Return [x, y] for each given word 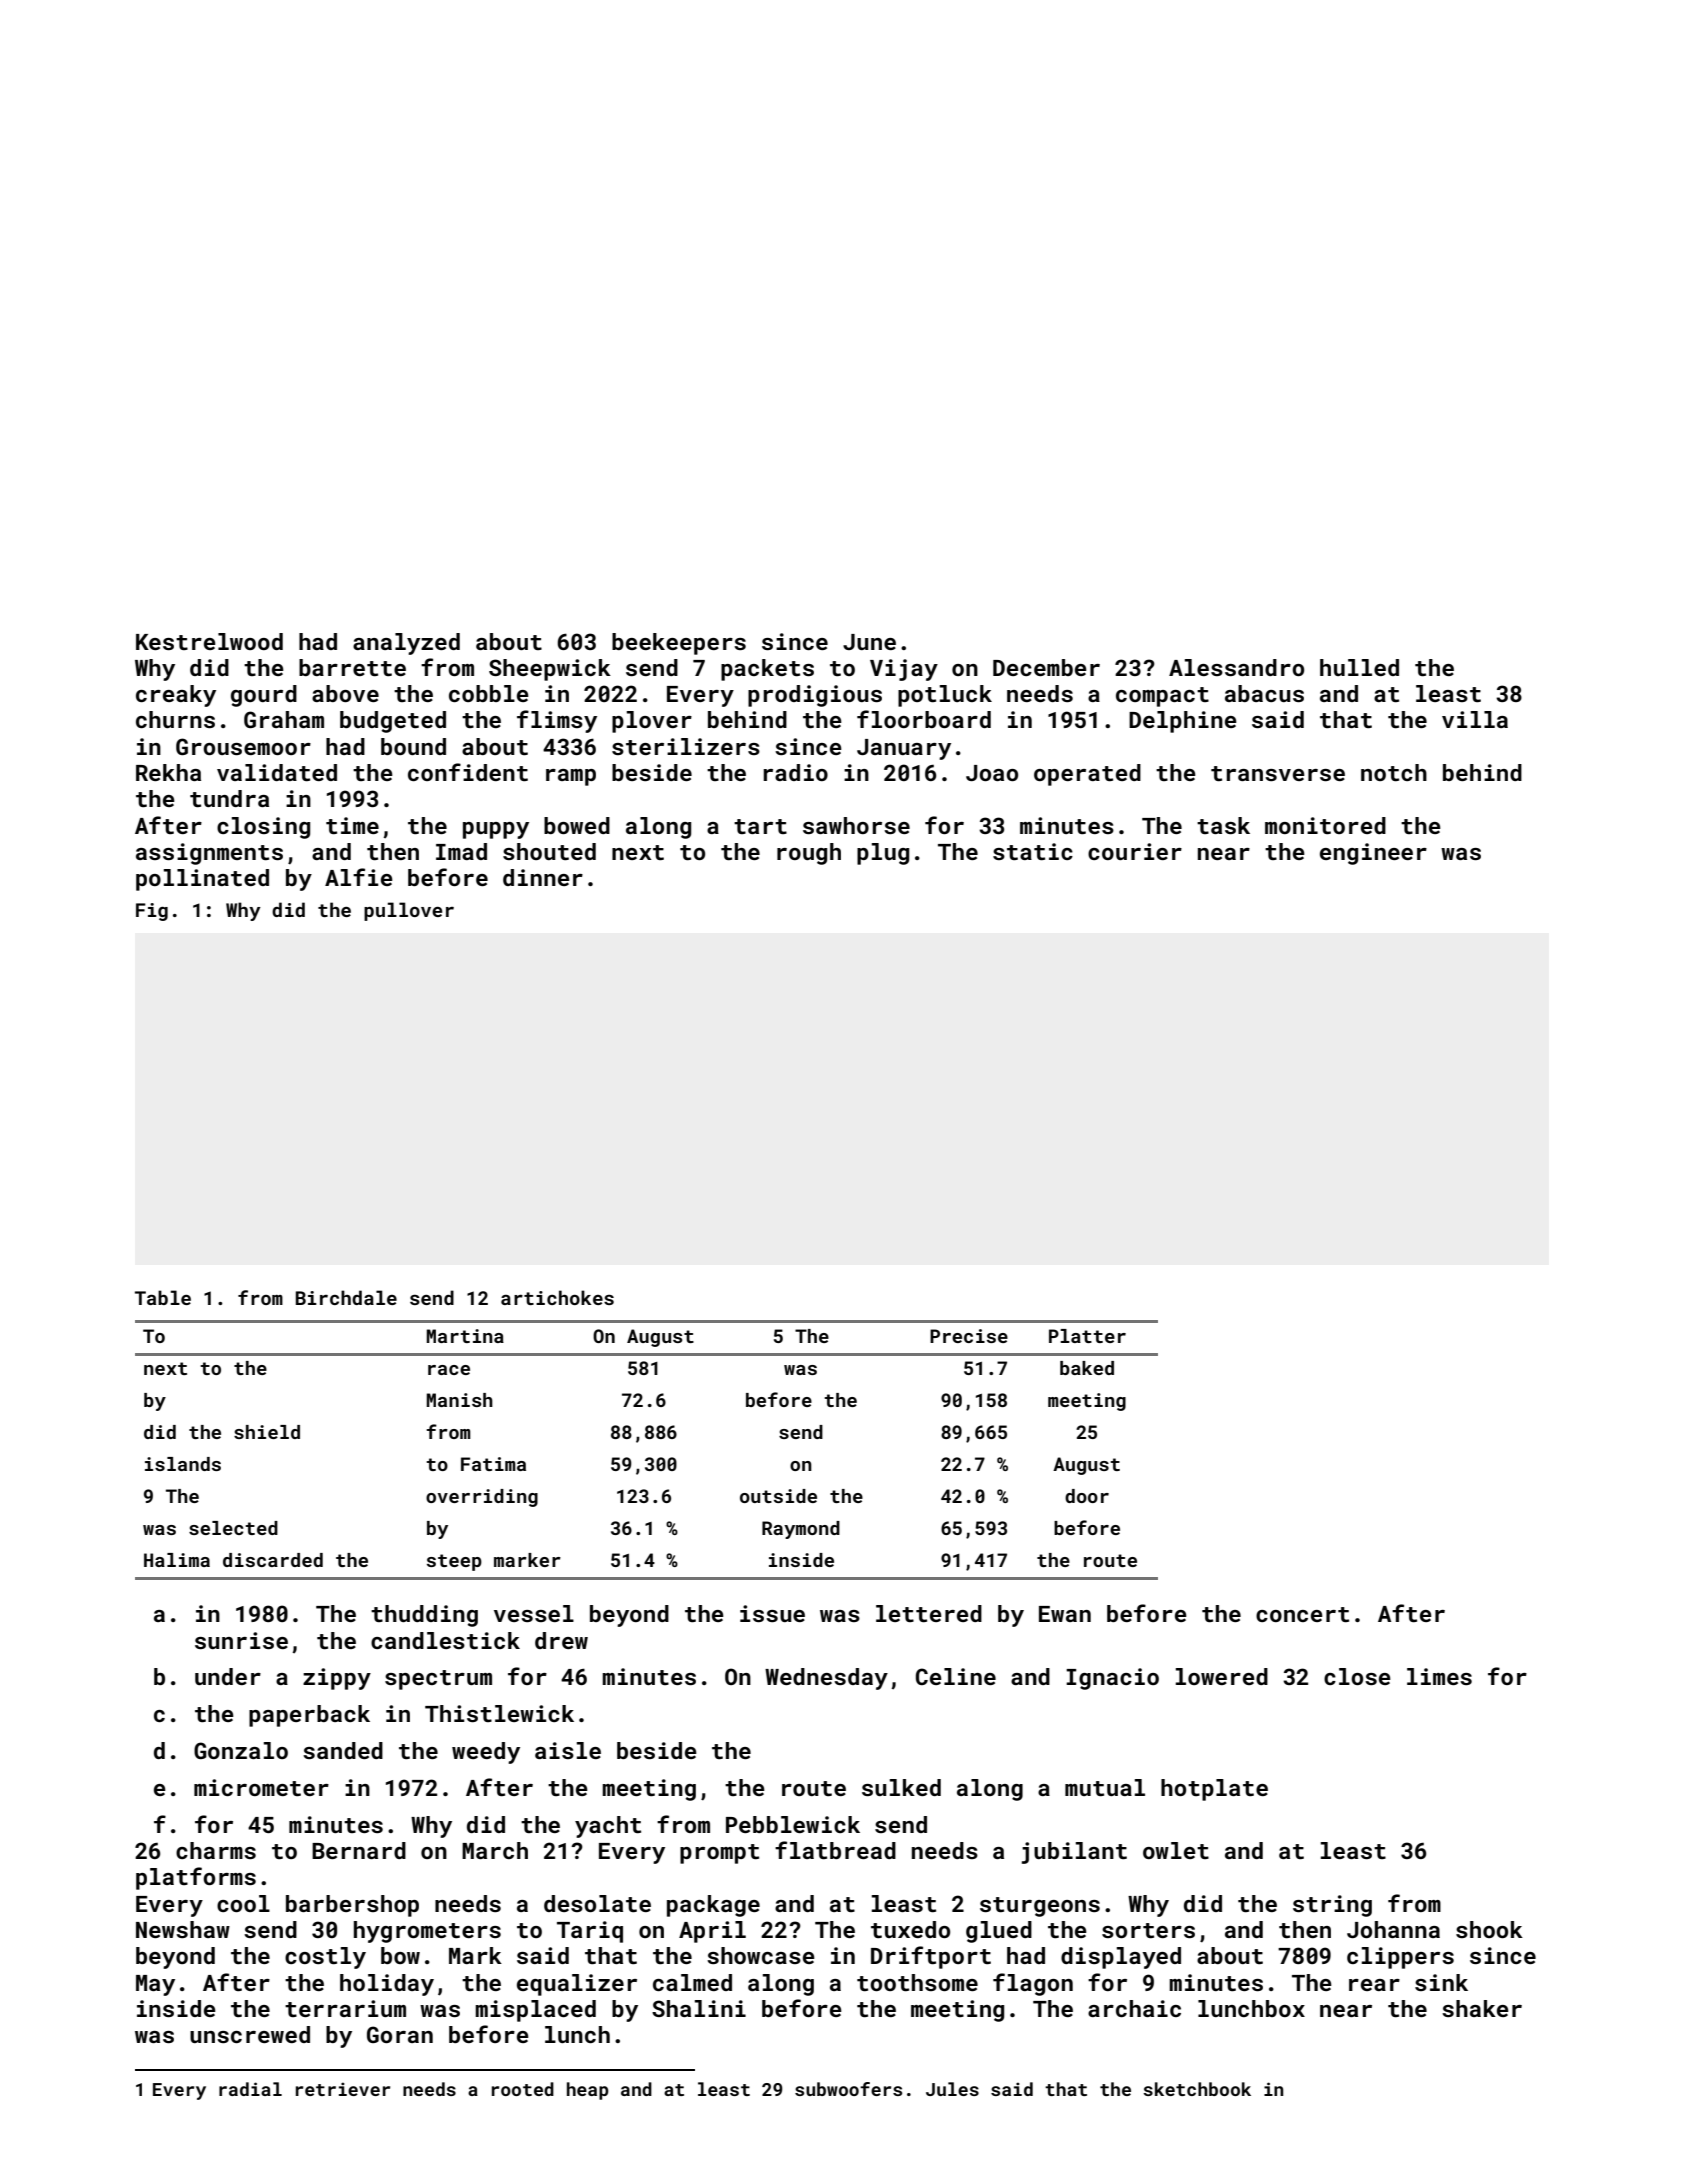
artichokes [557, 1297]
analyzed [406, 644]
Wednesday [826, 1679]
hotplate [1214, 1790]
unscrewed [250, 2034]
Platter [1087, 1336]
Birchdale [346, 1297]
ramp [571, 777]
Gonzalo [241, 1750]
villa [1475, 719]
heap [588, 2091]
